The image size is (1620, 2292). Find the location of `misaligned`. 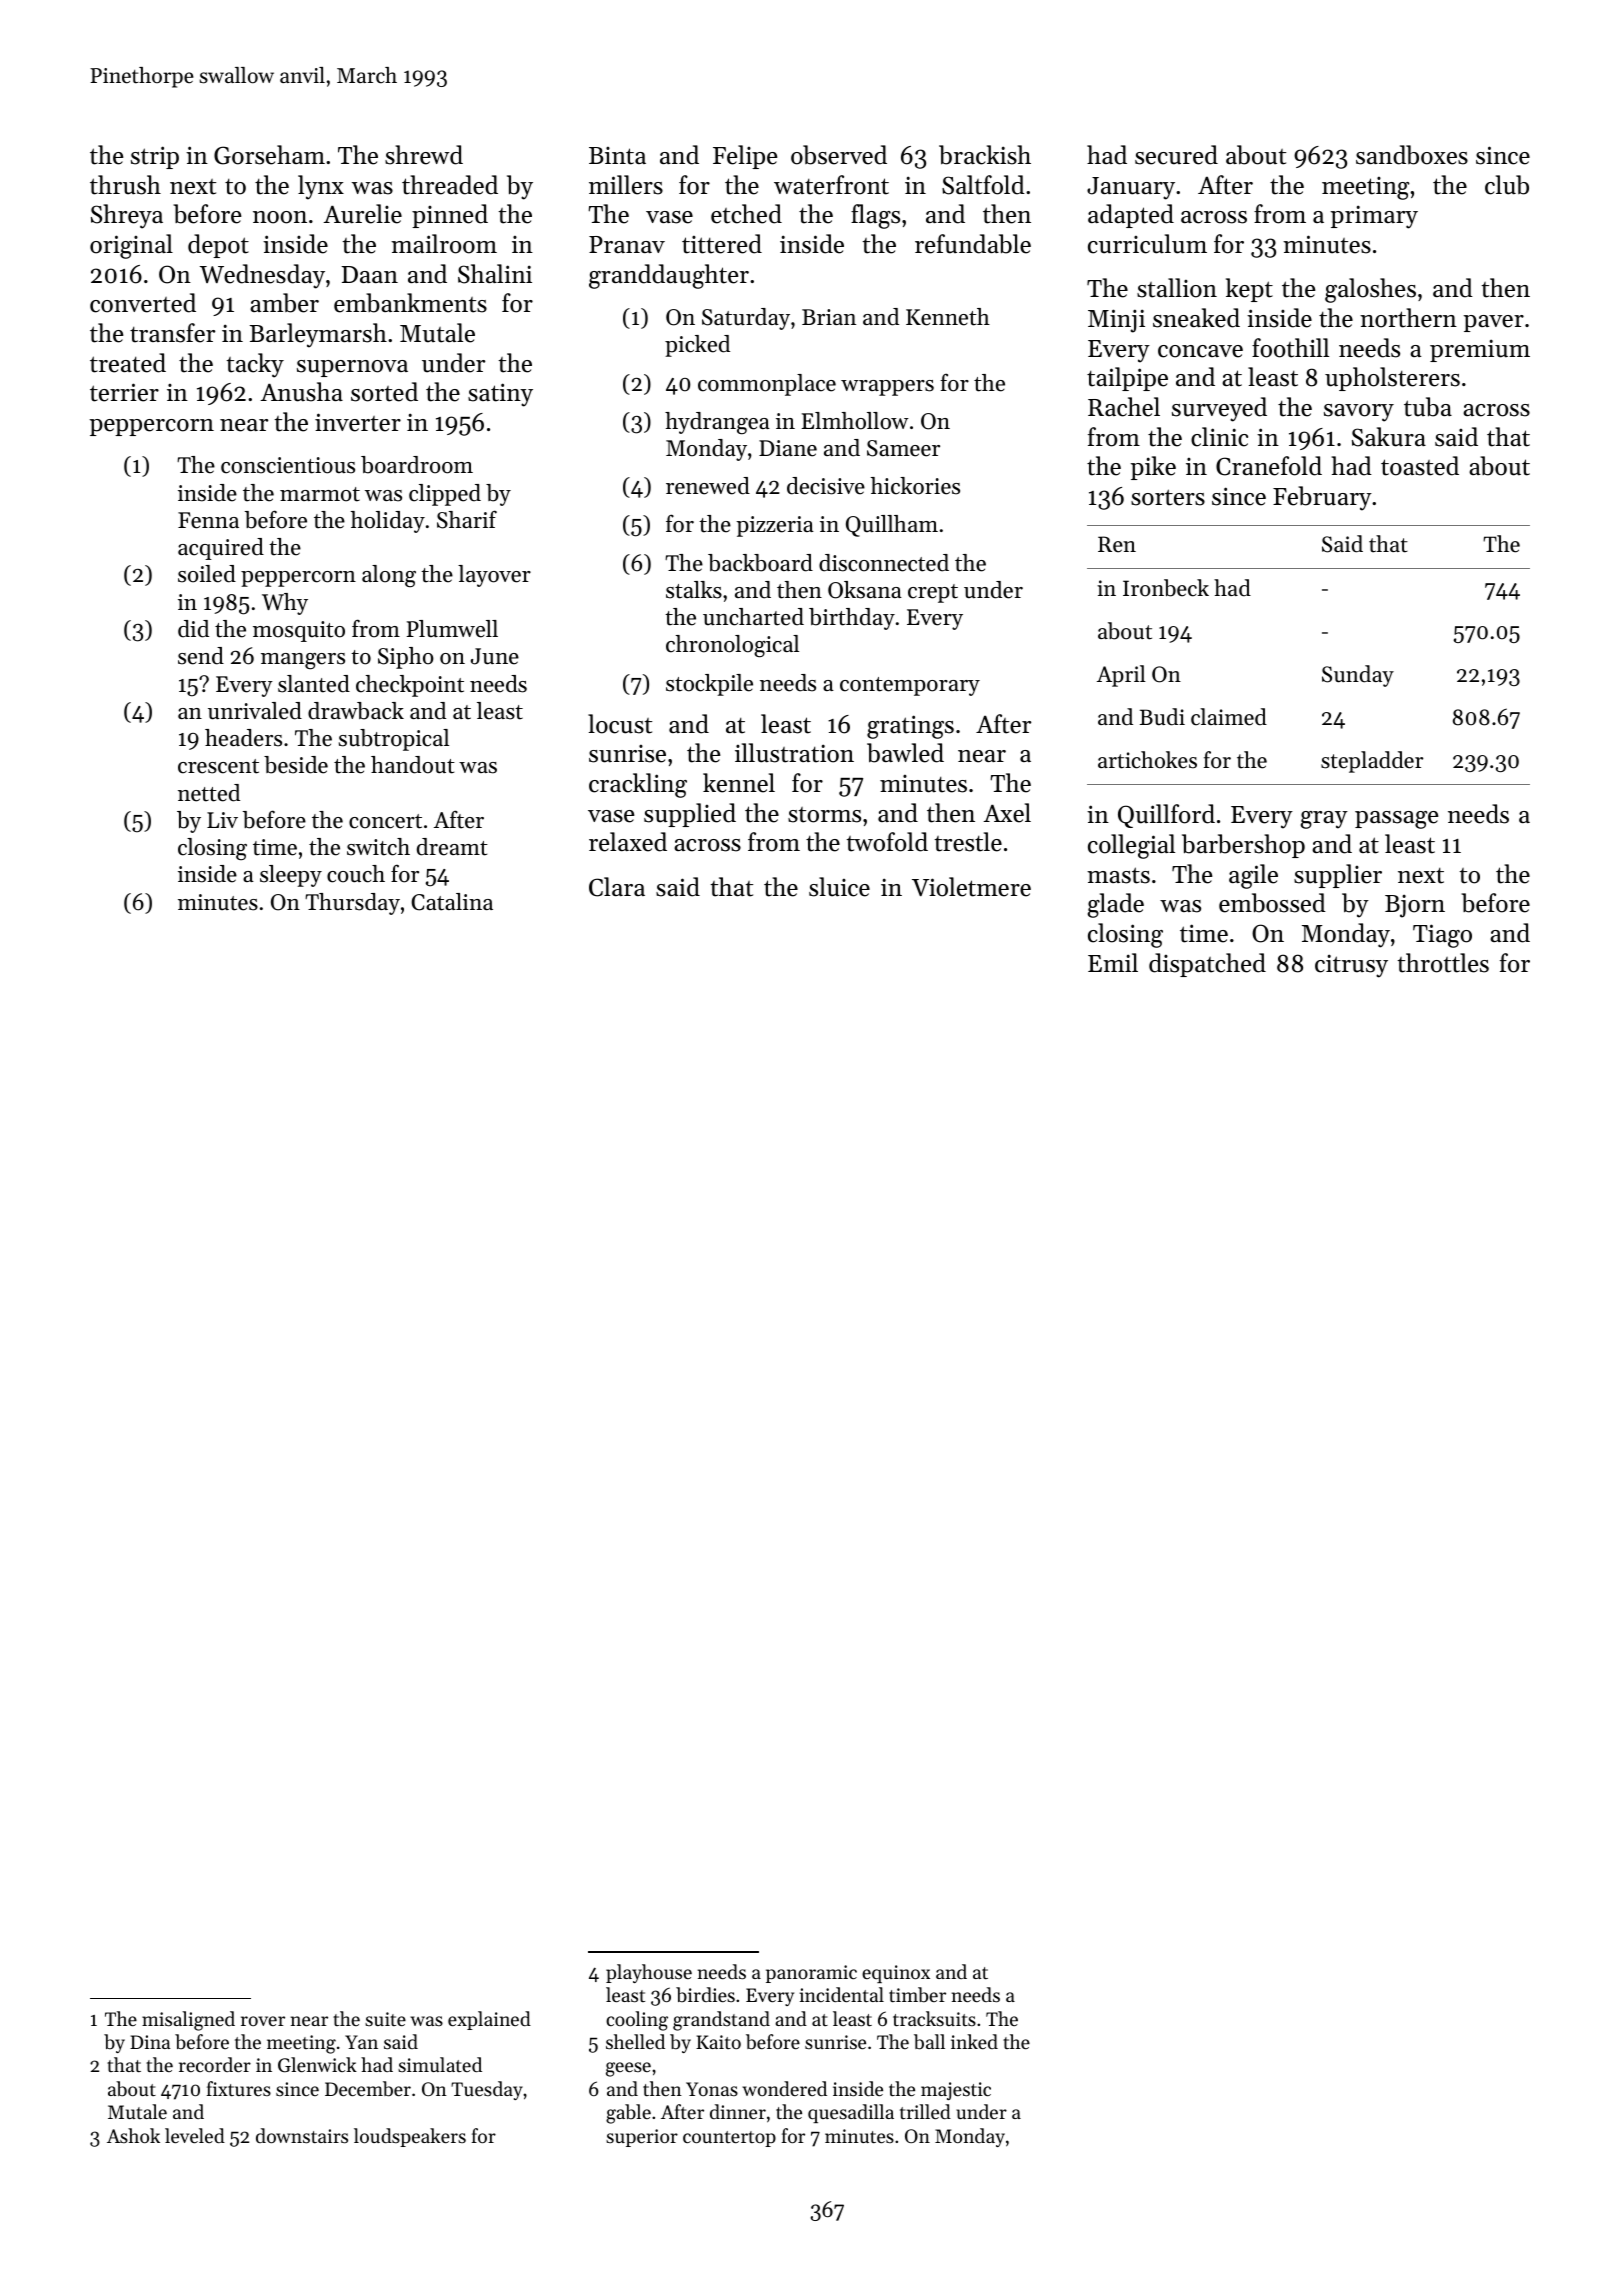

misaligned is located at coordinates (188, 2021).
